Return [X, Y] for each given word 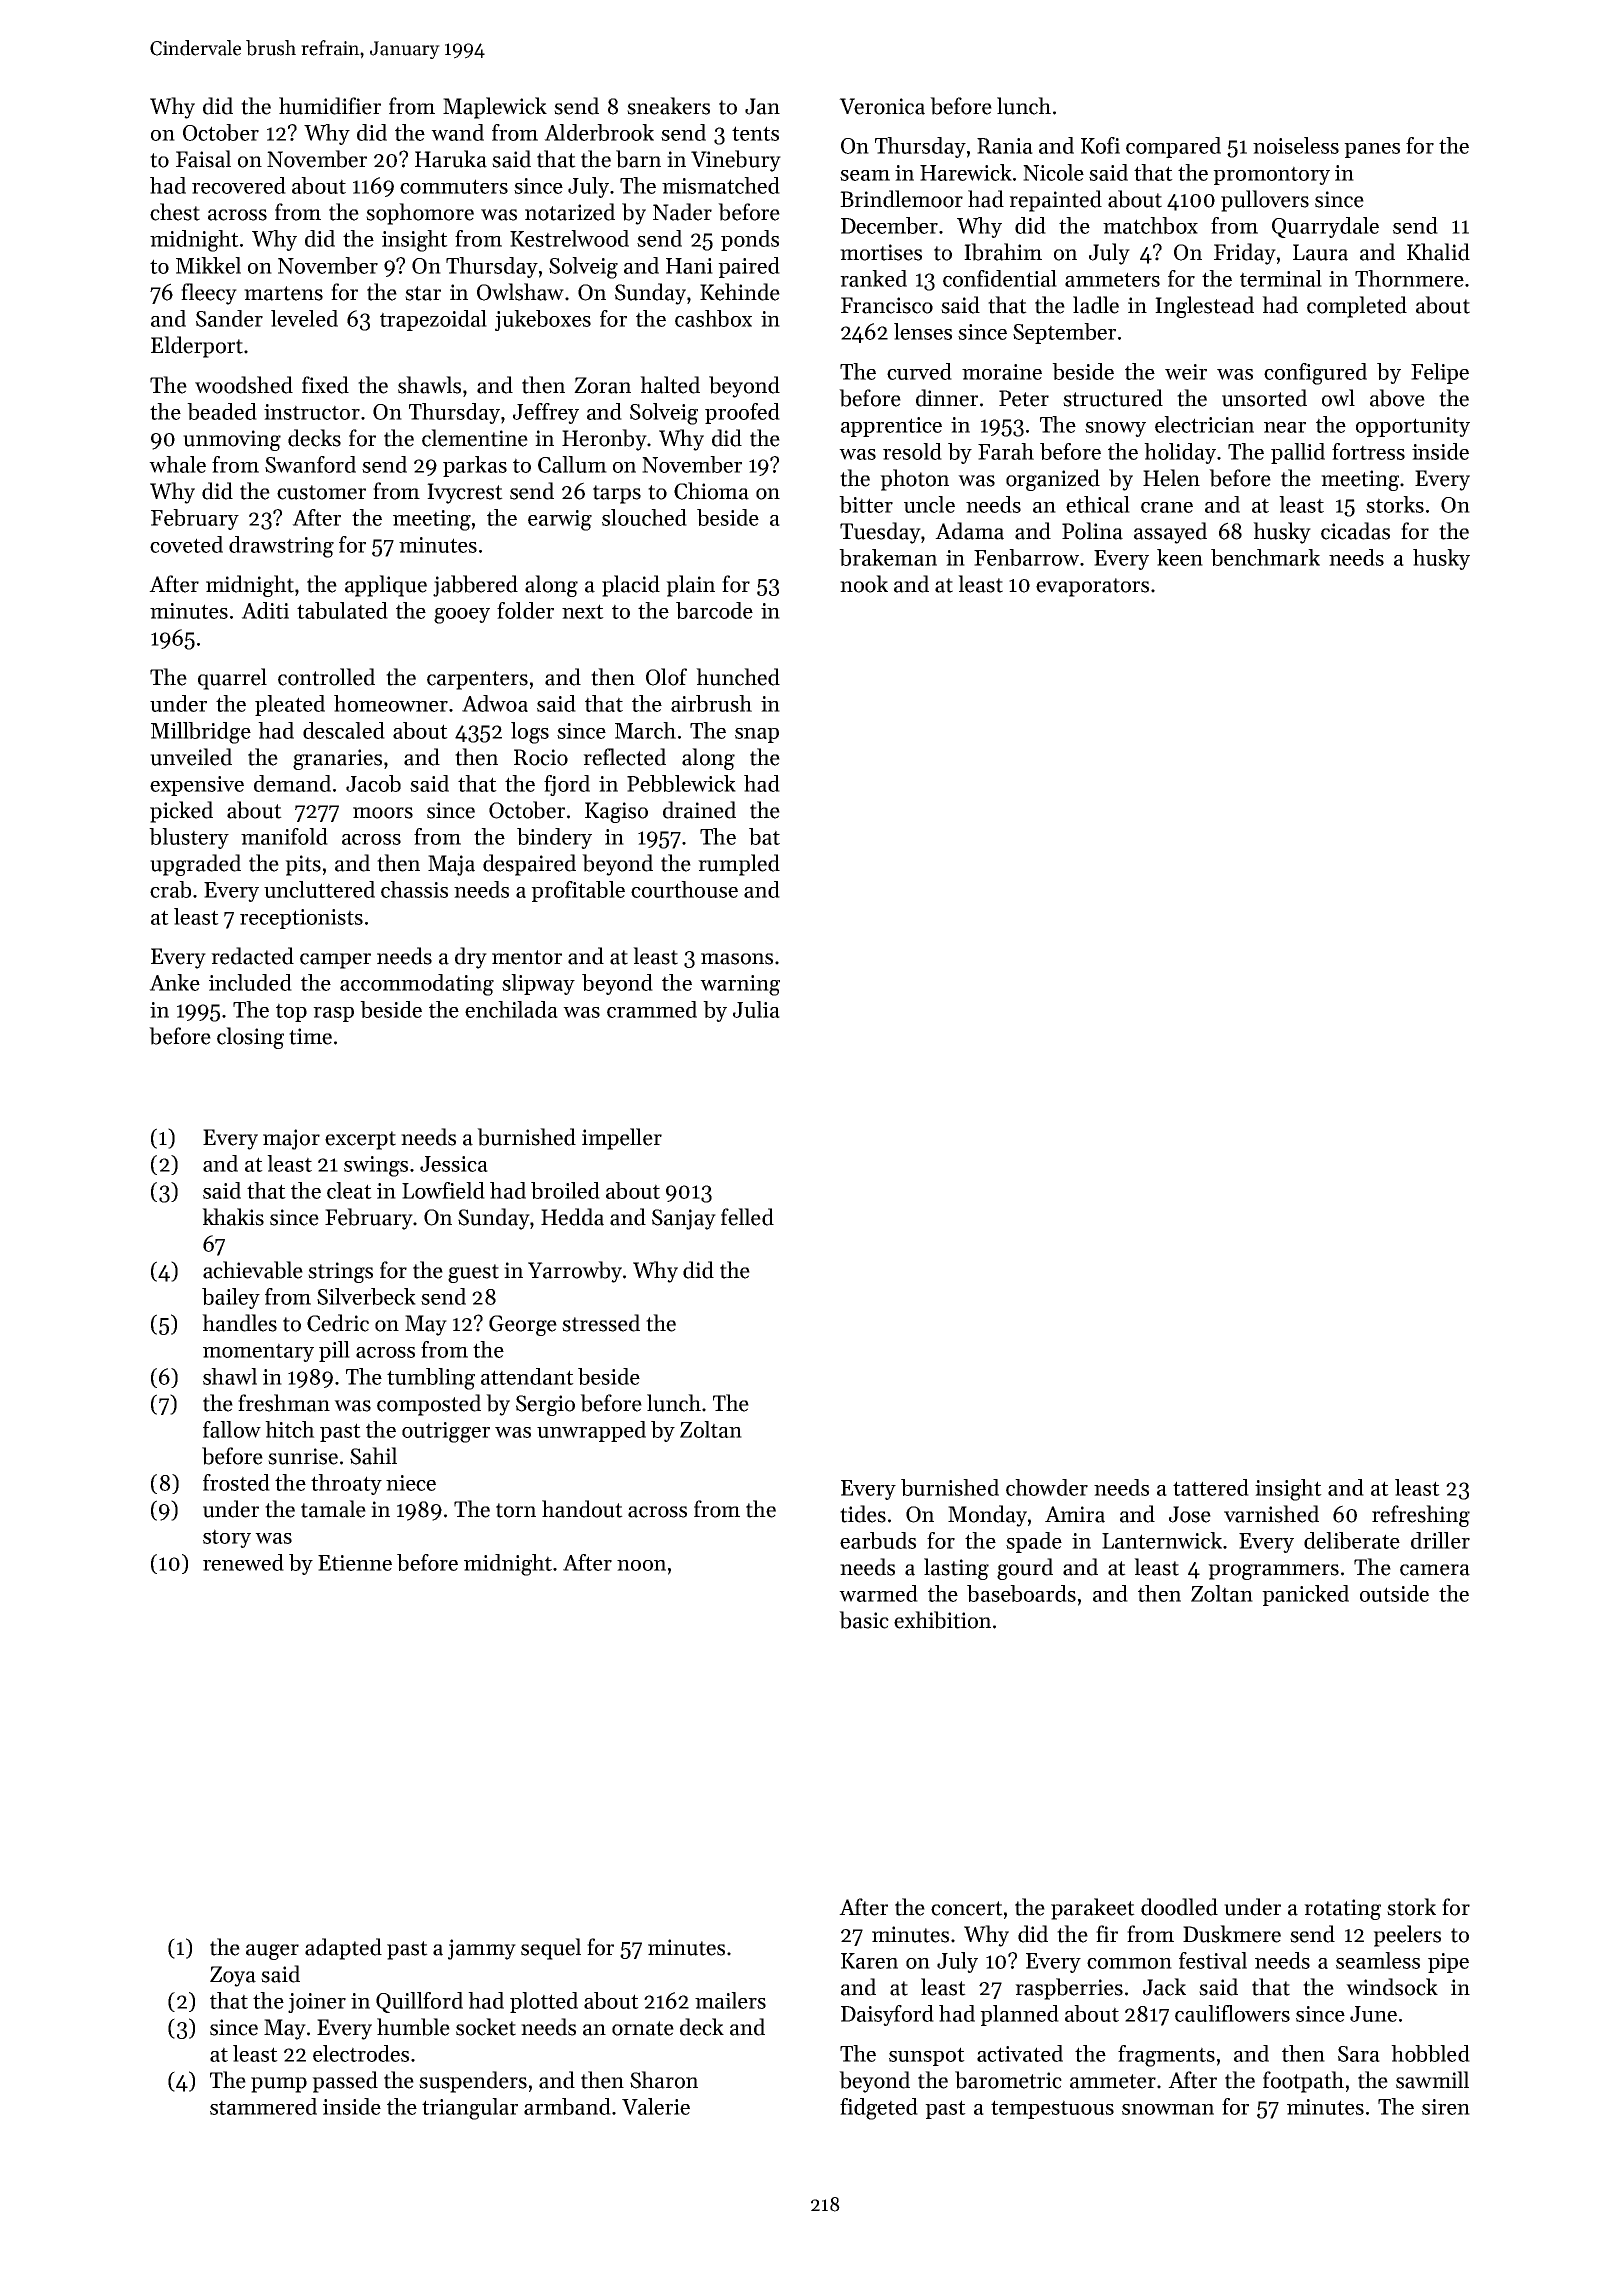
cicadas [1355, 531]
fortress [1368, 451]
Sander [229, 318]
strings [340, 1272]
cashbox [713, 318]
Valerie [656, 2106]
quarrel [232, 679]
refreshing [1421, 1516]
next [583, 611]
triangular [470, 2109]
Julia [756, 1009]
